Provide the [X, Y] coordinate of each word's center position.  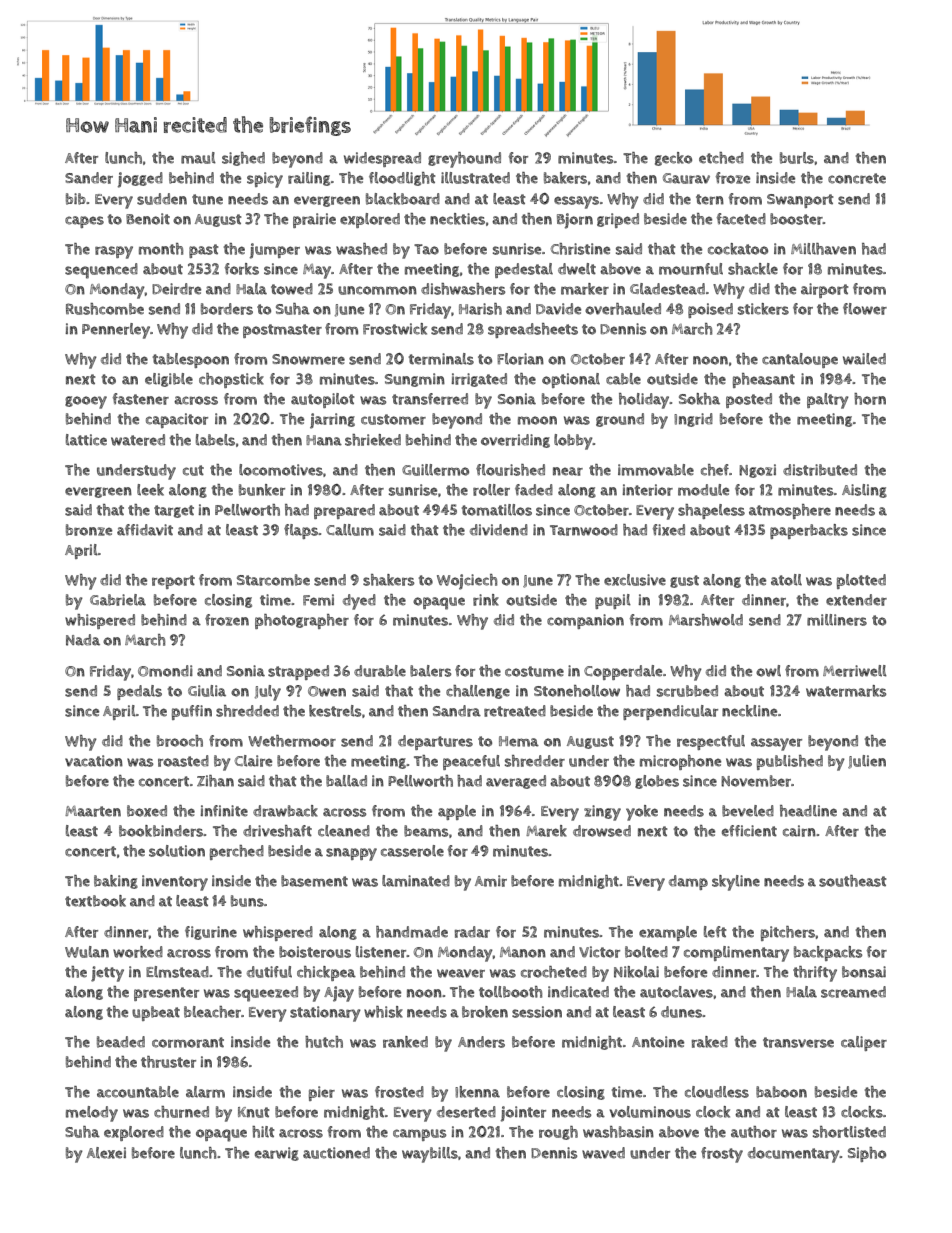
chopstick [231, 380]
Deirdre [176, 289]
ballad [346, 781]
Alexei [106, 1153]
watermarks [846, 691]
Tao [426, 249]
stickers [763, 309]
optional [571, 380]
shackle [753, 269]
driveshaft [277, 831]
